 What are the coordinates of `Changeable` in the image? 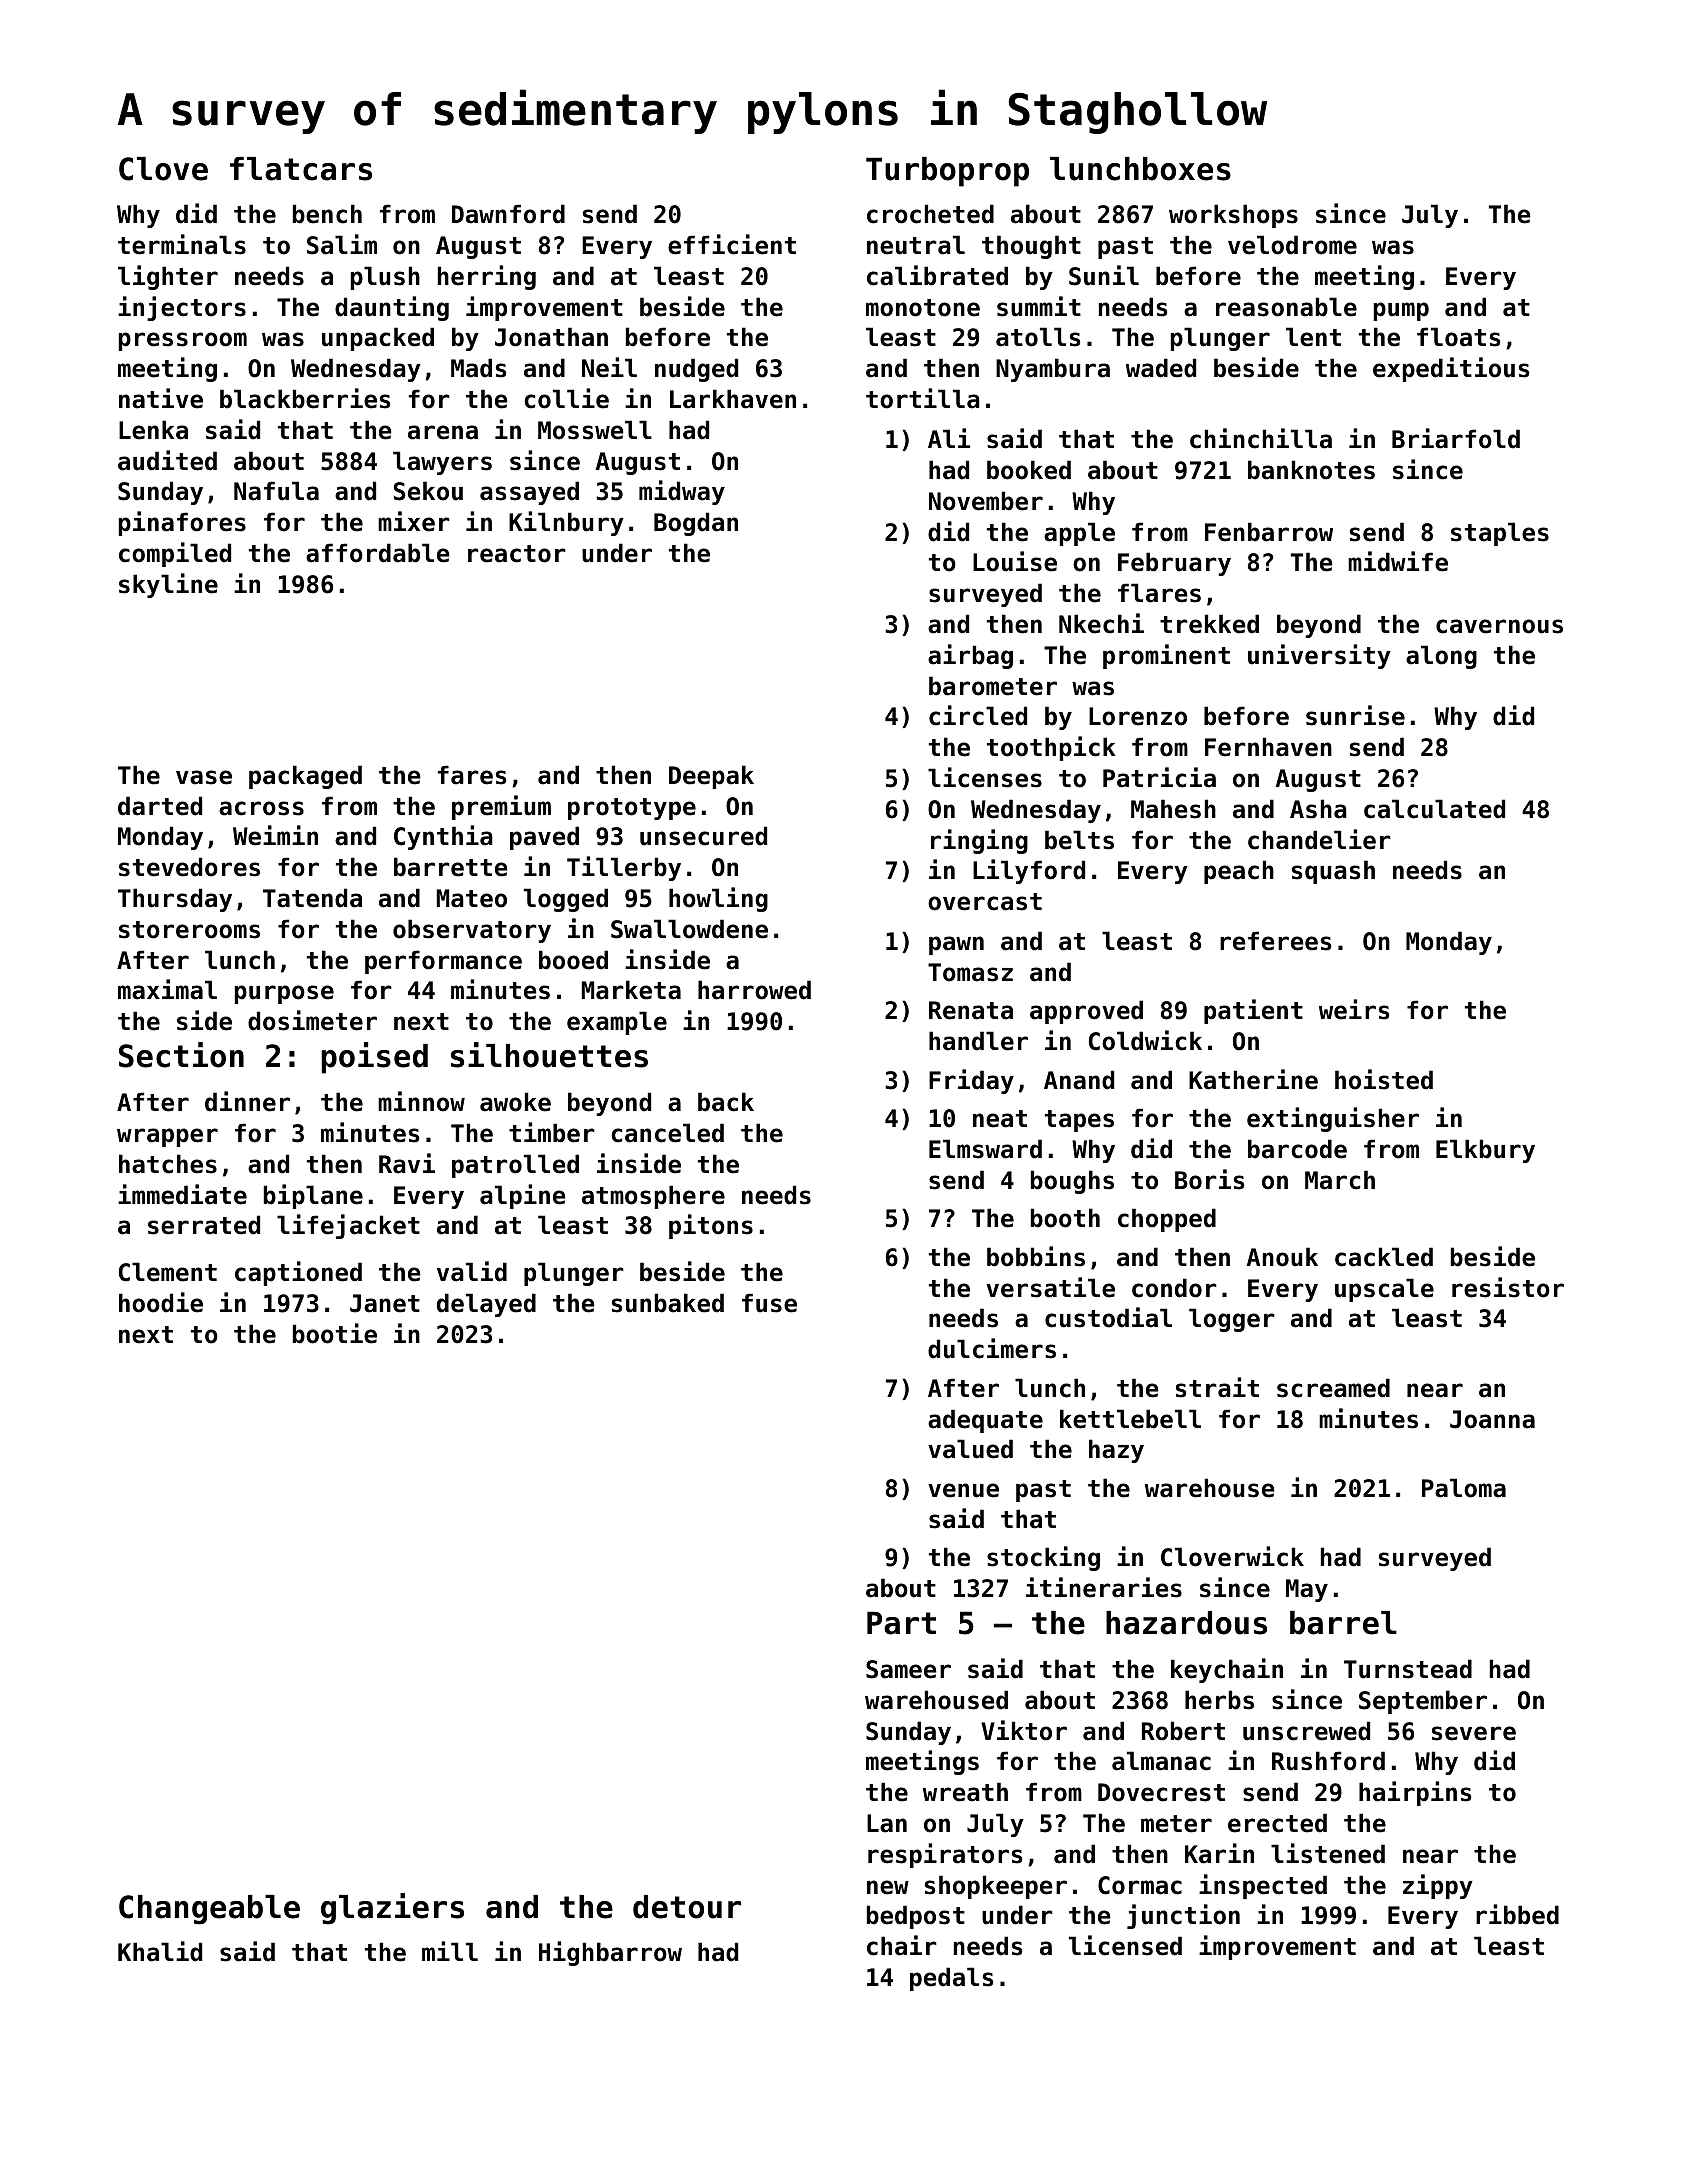 It's located at (209, 1910).
